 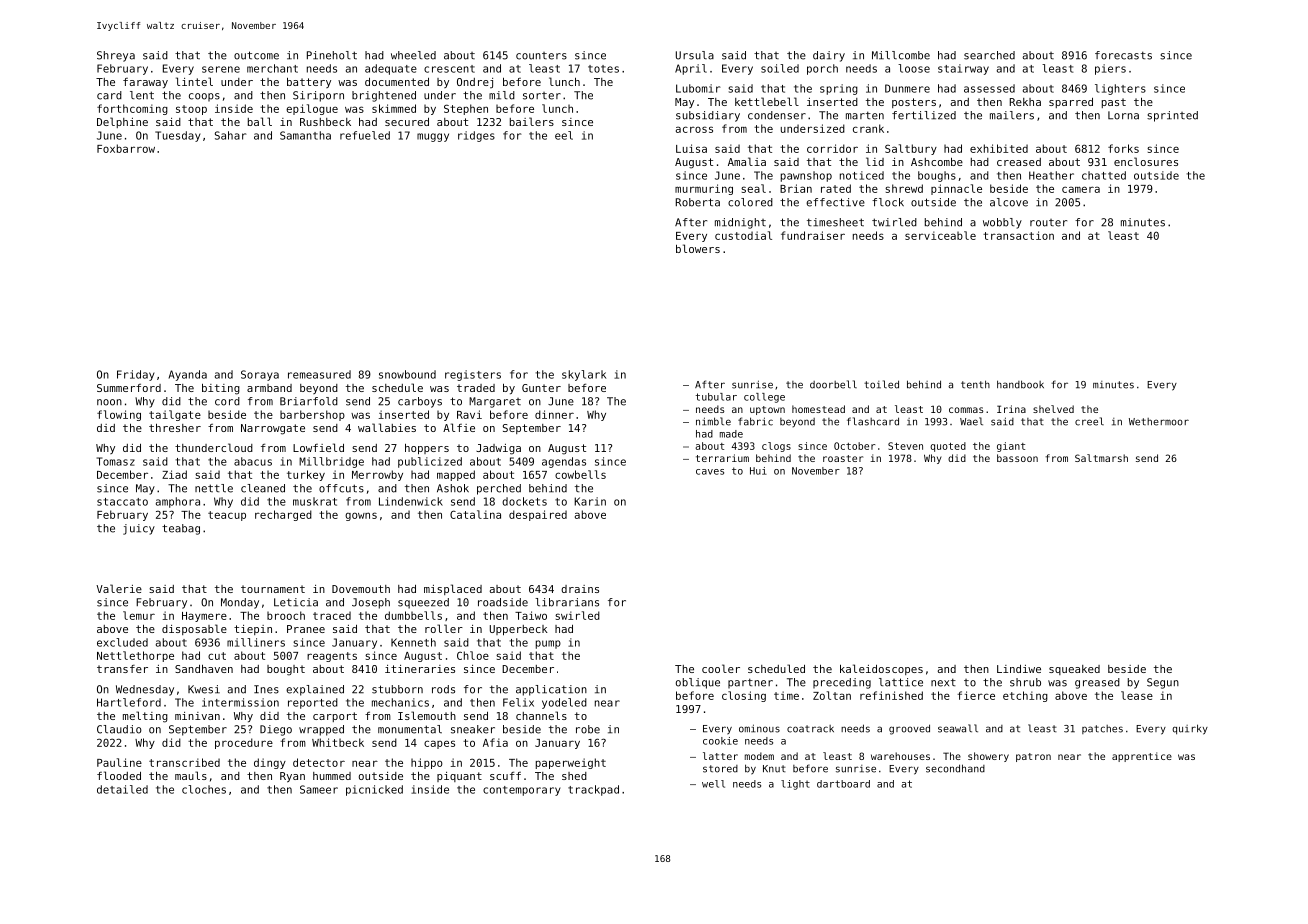 I want to click on Ursula, so click(x=695, y=55).
